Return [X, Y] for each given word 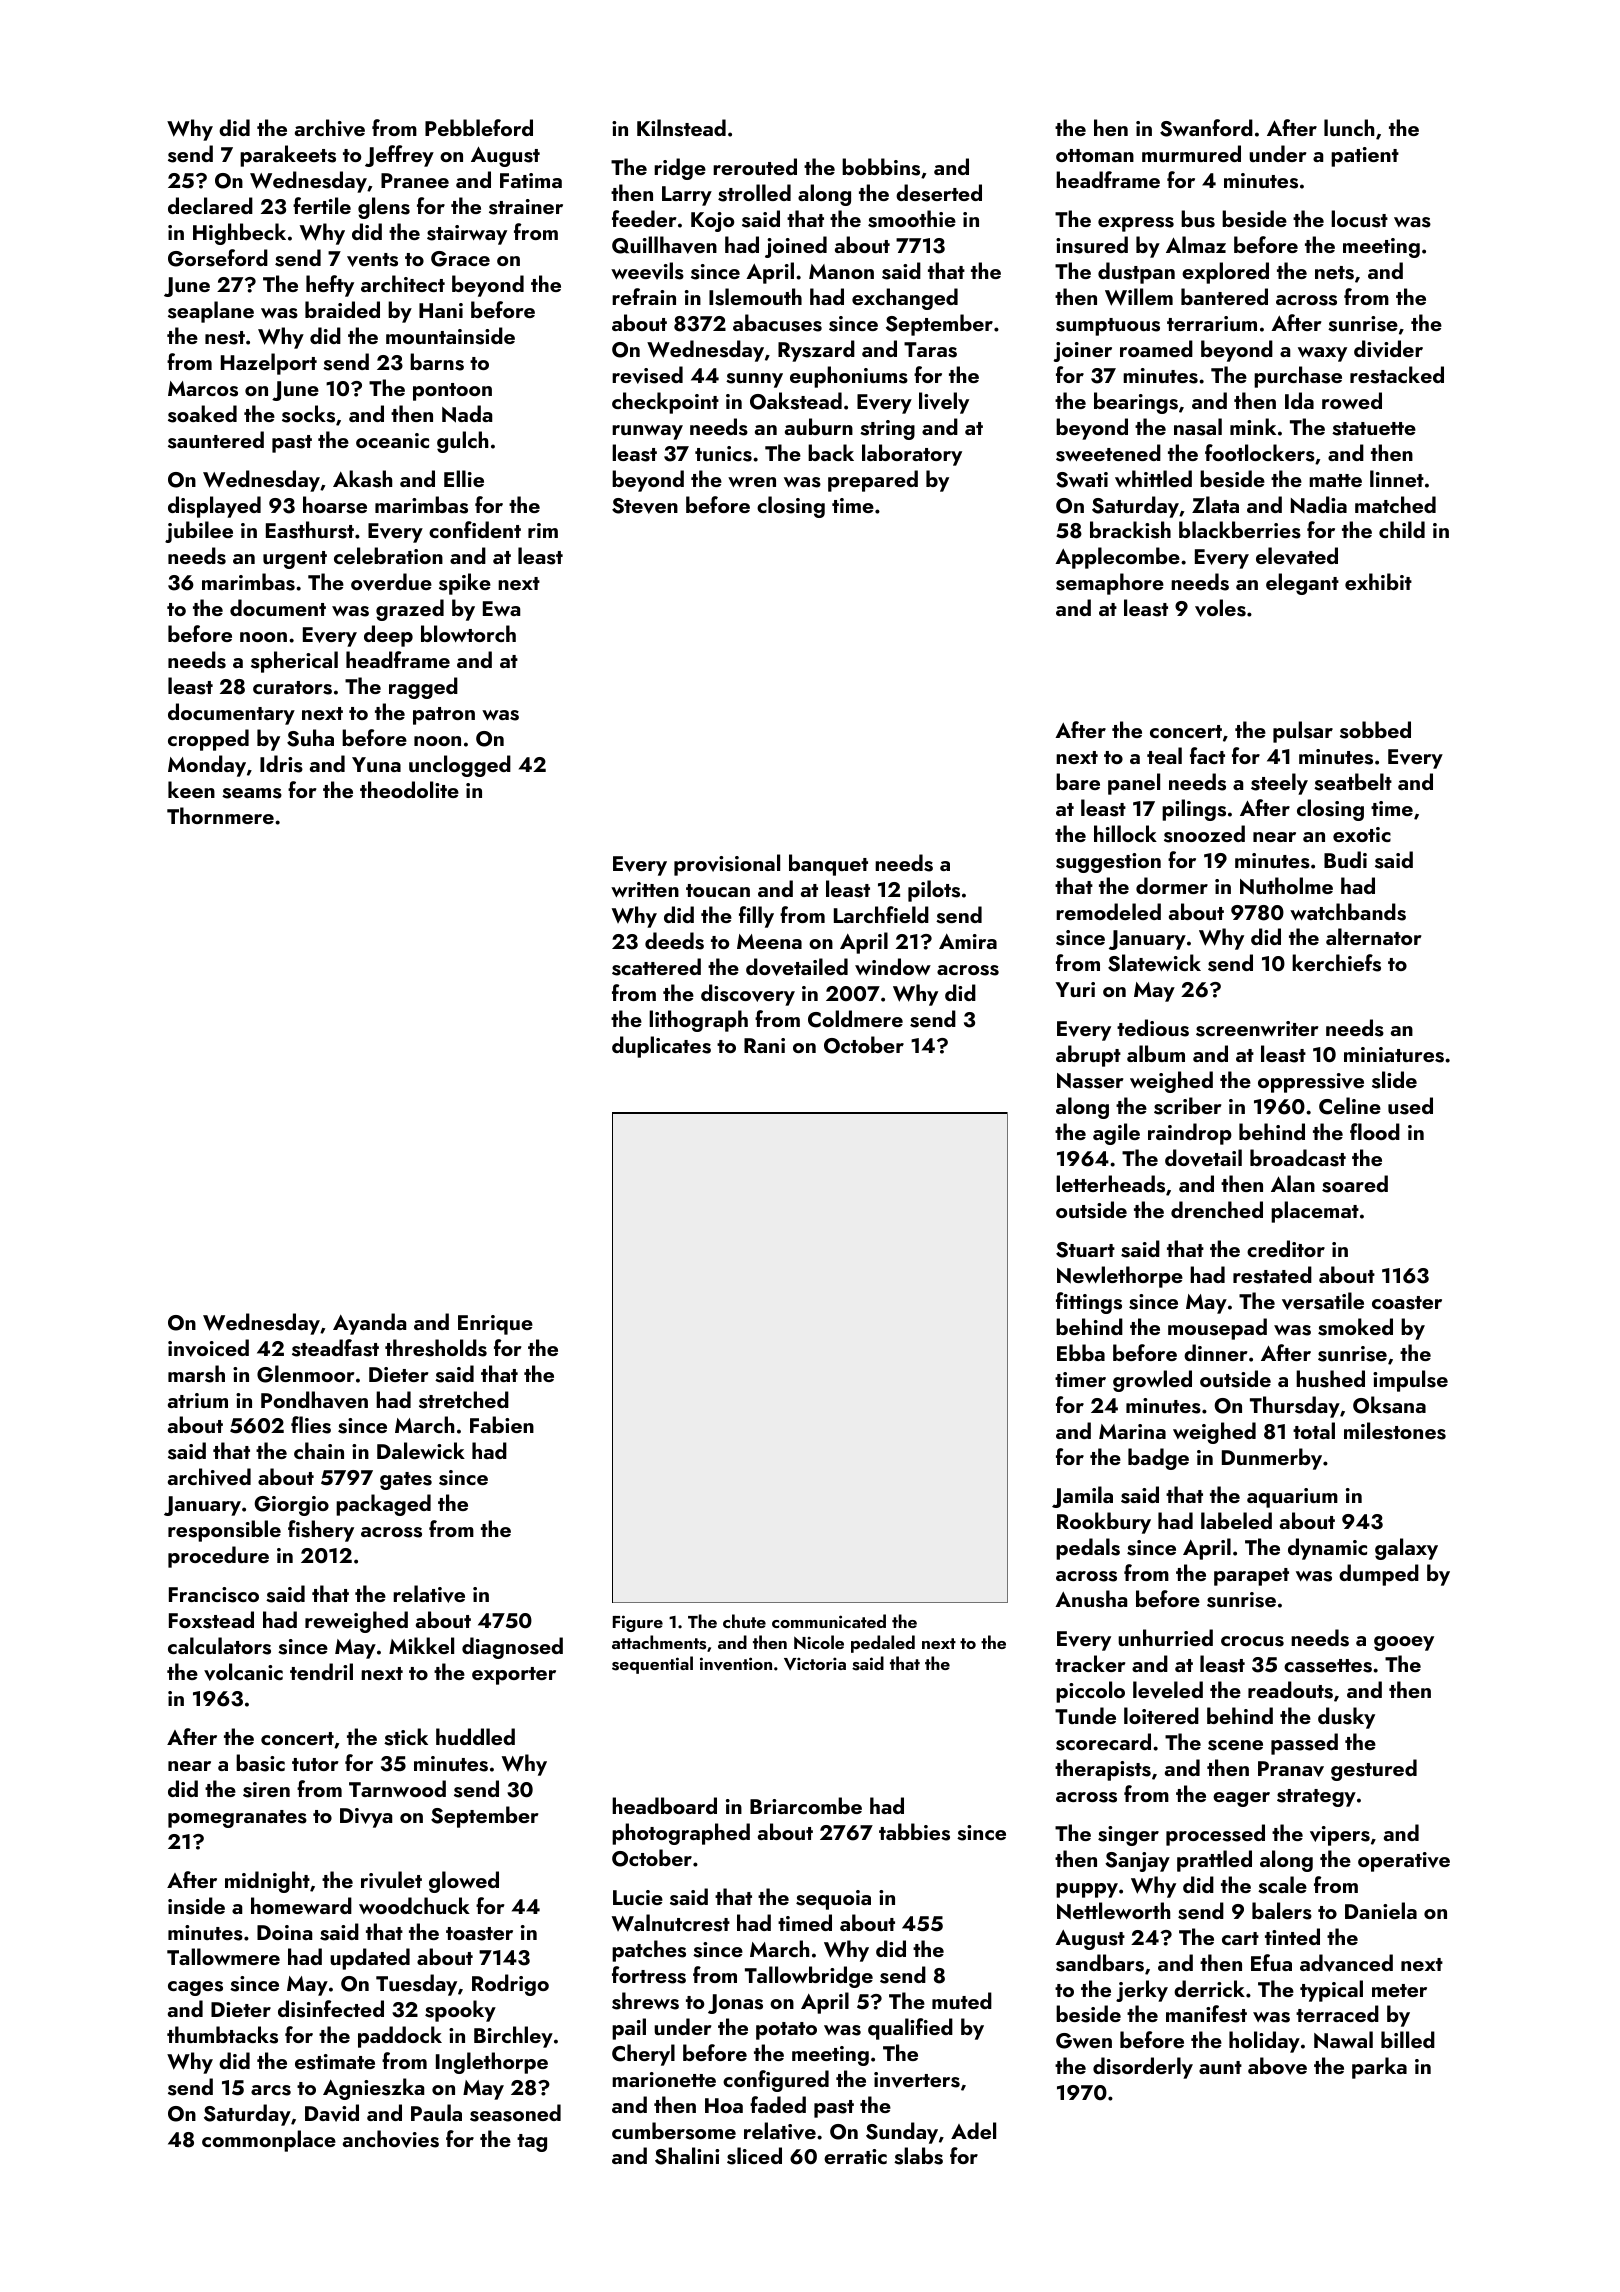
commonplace [269, 2141]
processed [1215, 1835]
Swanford [1206, 128]
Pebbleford [479, 127]
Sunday [902, 2133]
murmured [1191, 153]
